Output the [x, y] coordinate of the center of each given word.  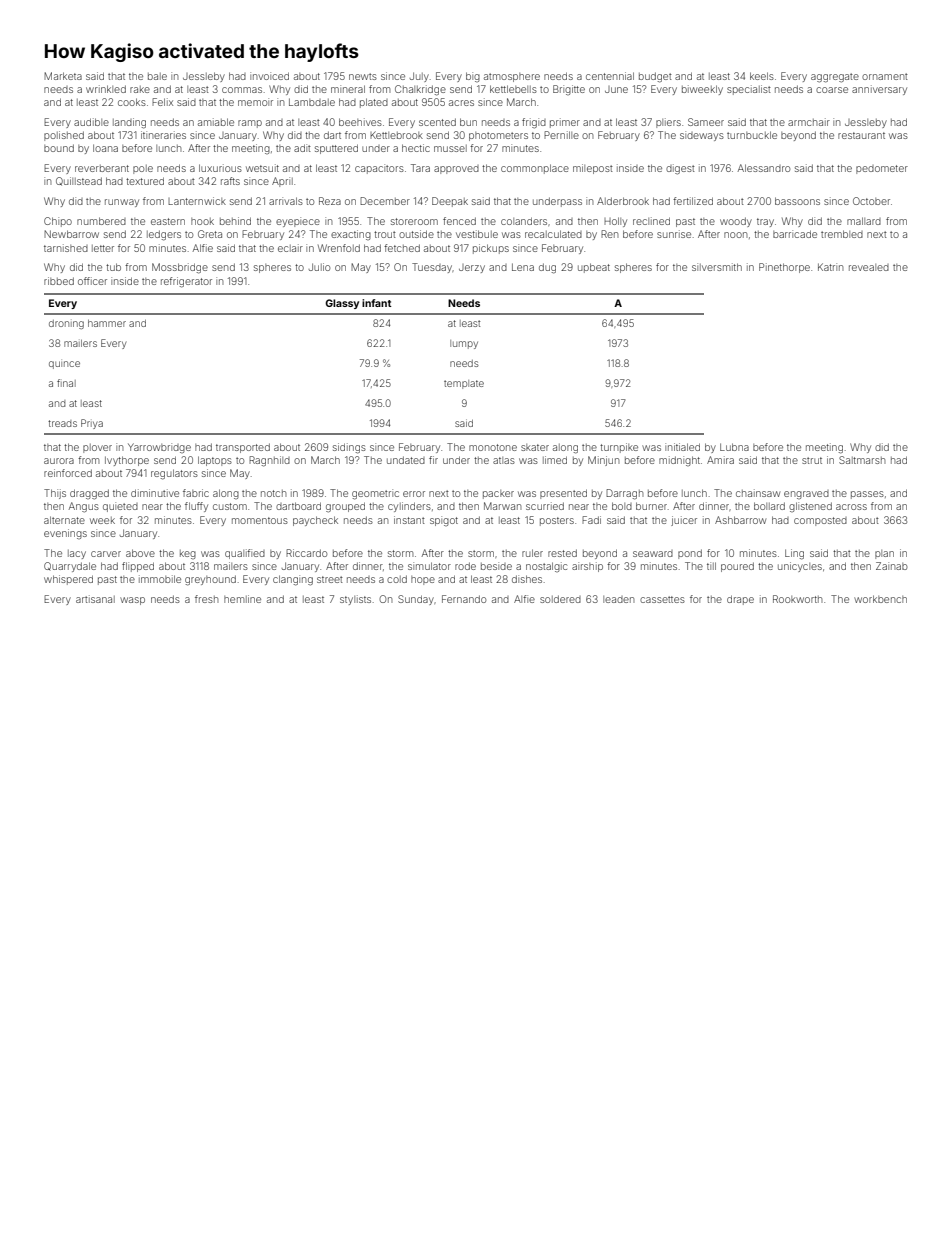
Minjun [603, 461]
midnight [679, 461]
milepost [593, 169]
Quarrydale [70, 567]
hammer [107, 323]
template [464, 384]
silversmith [717, 267]
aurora [59, 461]
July [419, 77]
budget [655, 77]
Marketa [63, 76]
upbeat [594, 268]
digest [680, 169]
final [66, 383]
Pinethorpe [784, 268]
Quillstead [79, 181]
